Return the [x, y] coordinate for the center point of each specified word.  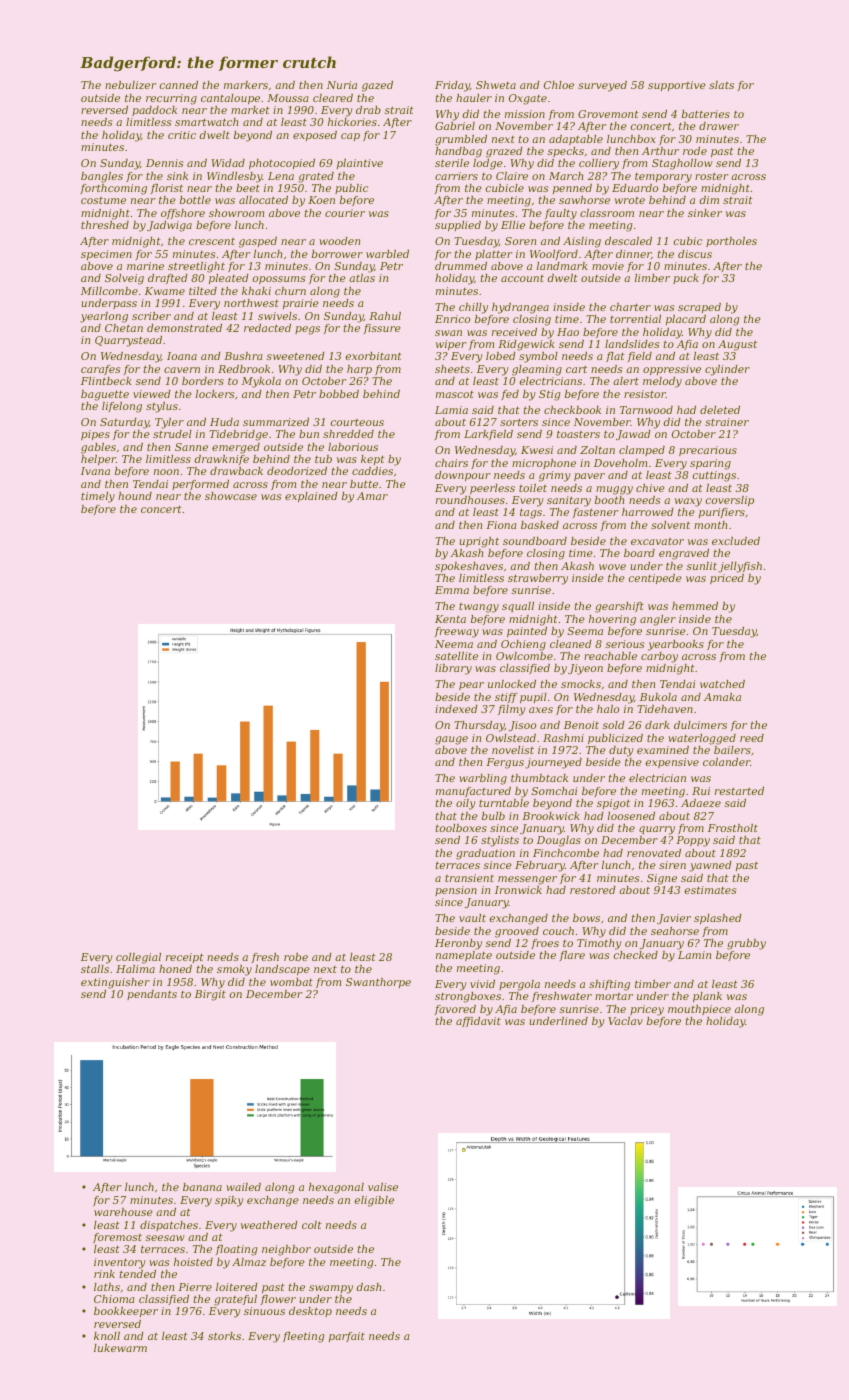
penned [572, 189]
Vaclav [625, 1021]
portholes [731, 242]
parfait [347, 1337]
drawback [236, 471]
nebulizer [130, 85]
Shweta [496, 85]
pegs [307, 330]
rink [104, 1274]
